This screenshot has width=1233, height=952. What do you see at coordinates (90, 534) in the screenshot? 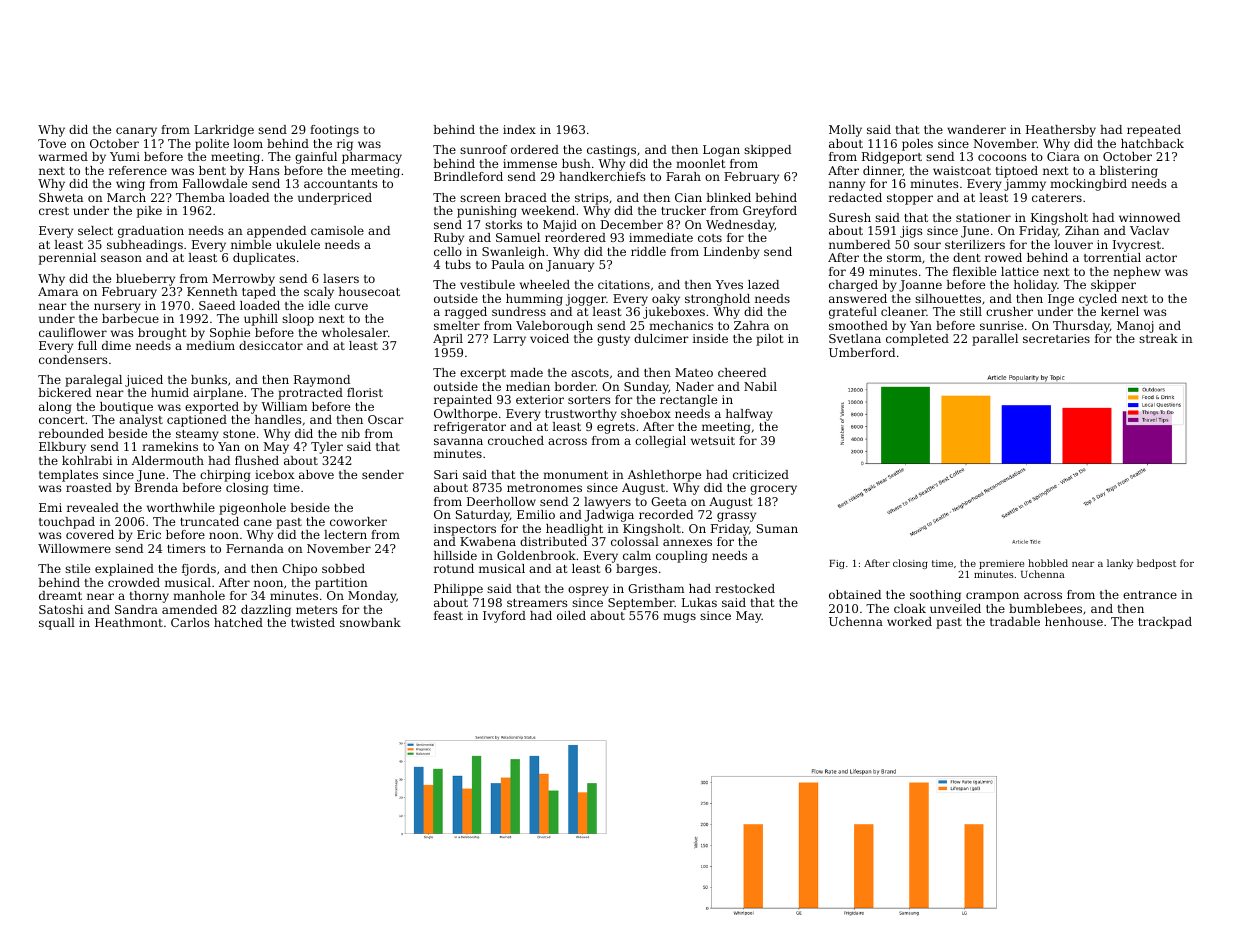
I see `covered` at bounding box center [90, 534].
